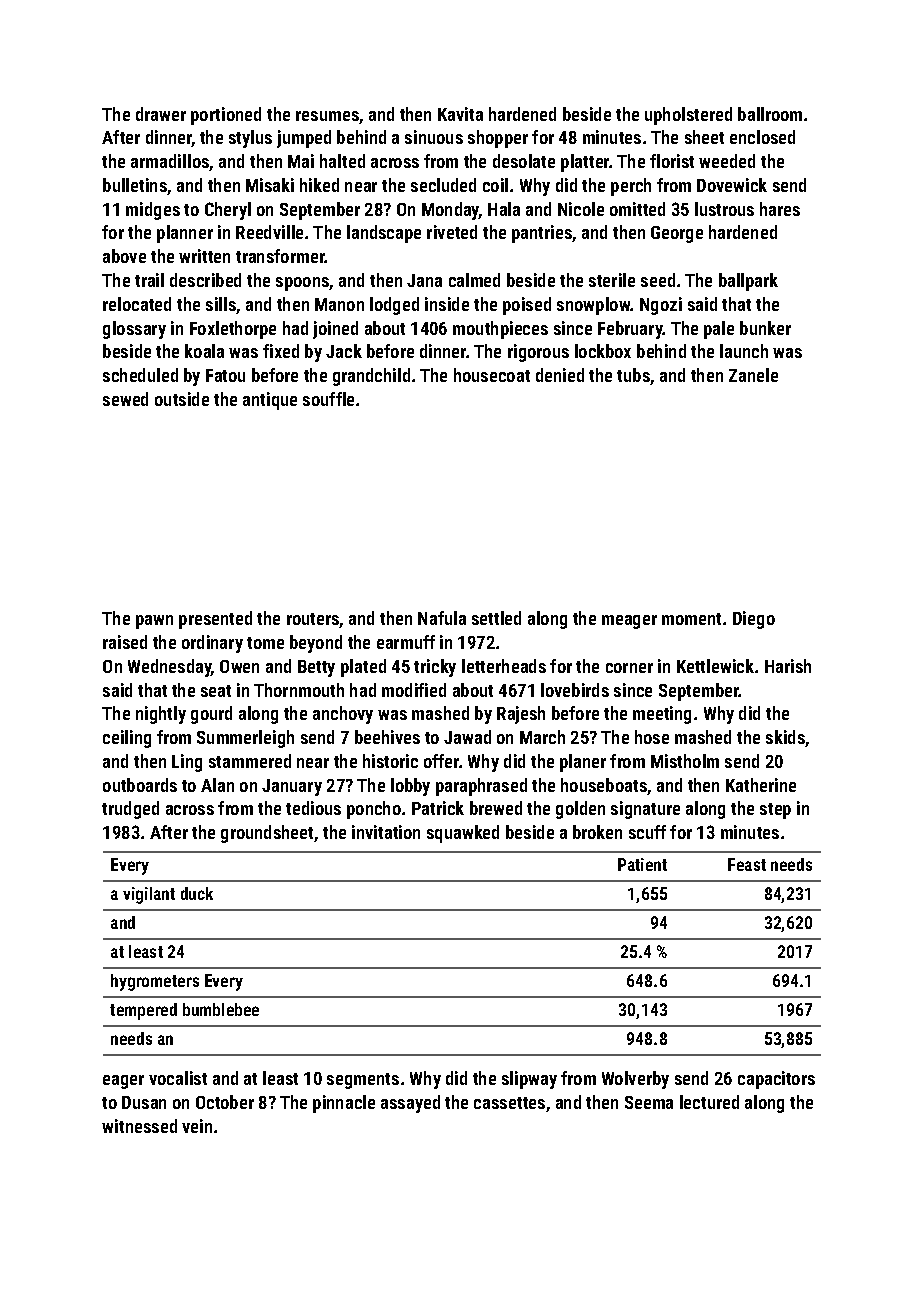 Image resolution: width=924 pixels, height=1311 pixels. Describe the element at coordinates (463, 834) in the page. I see `squawked` at that location.
